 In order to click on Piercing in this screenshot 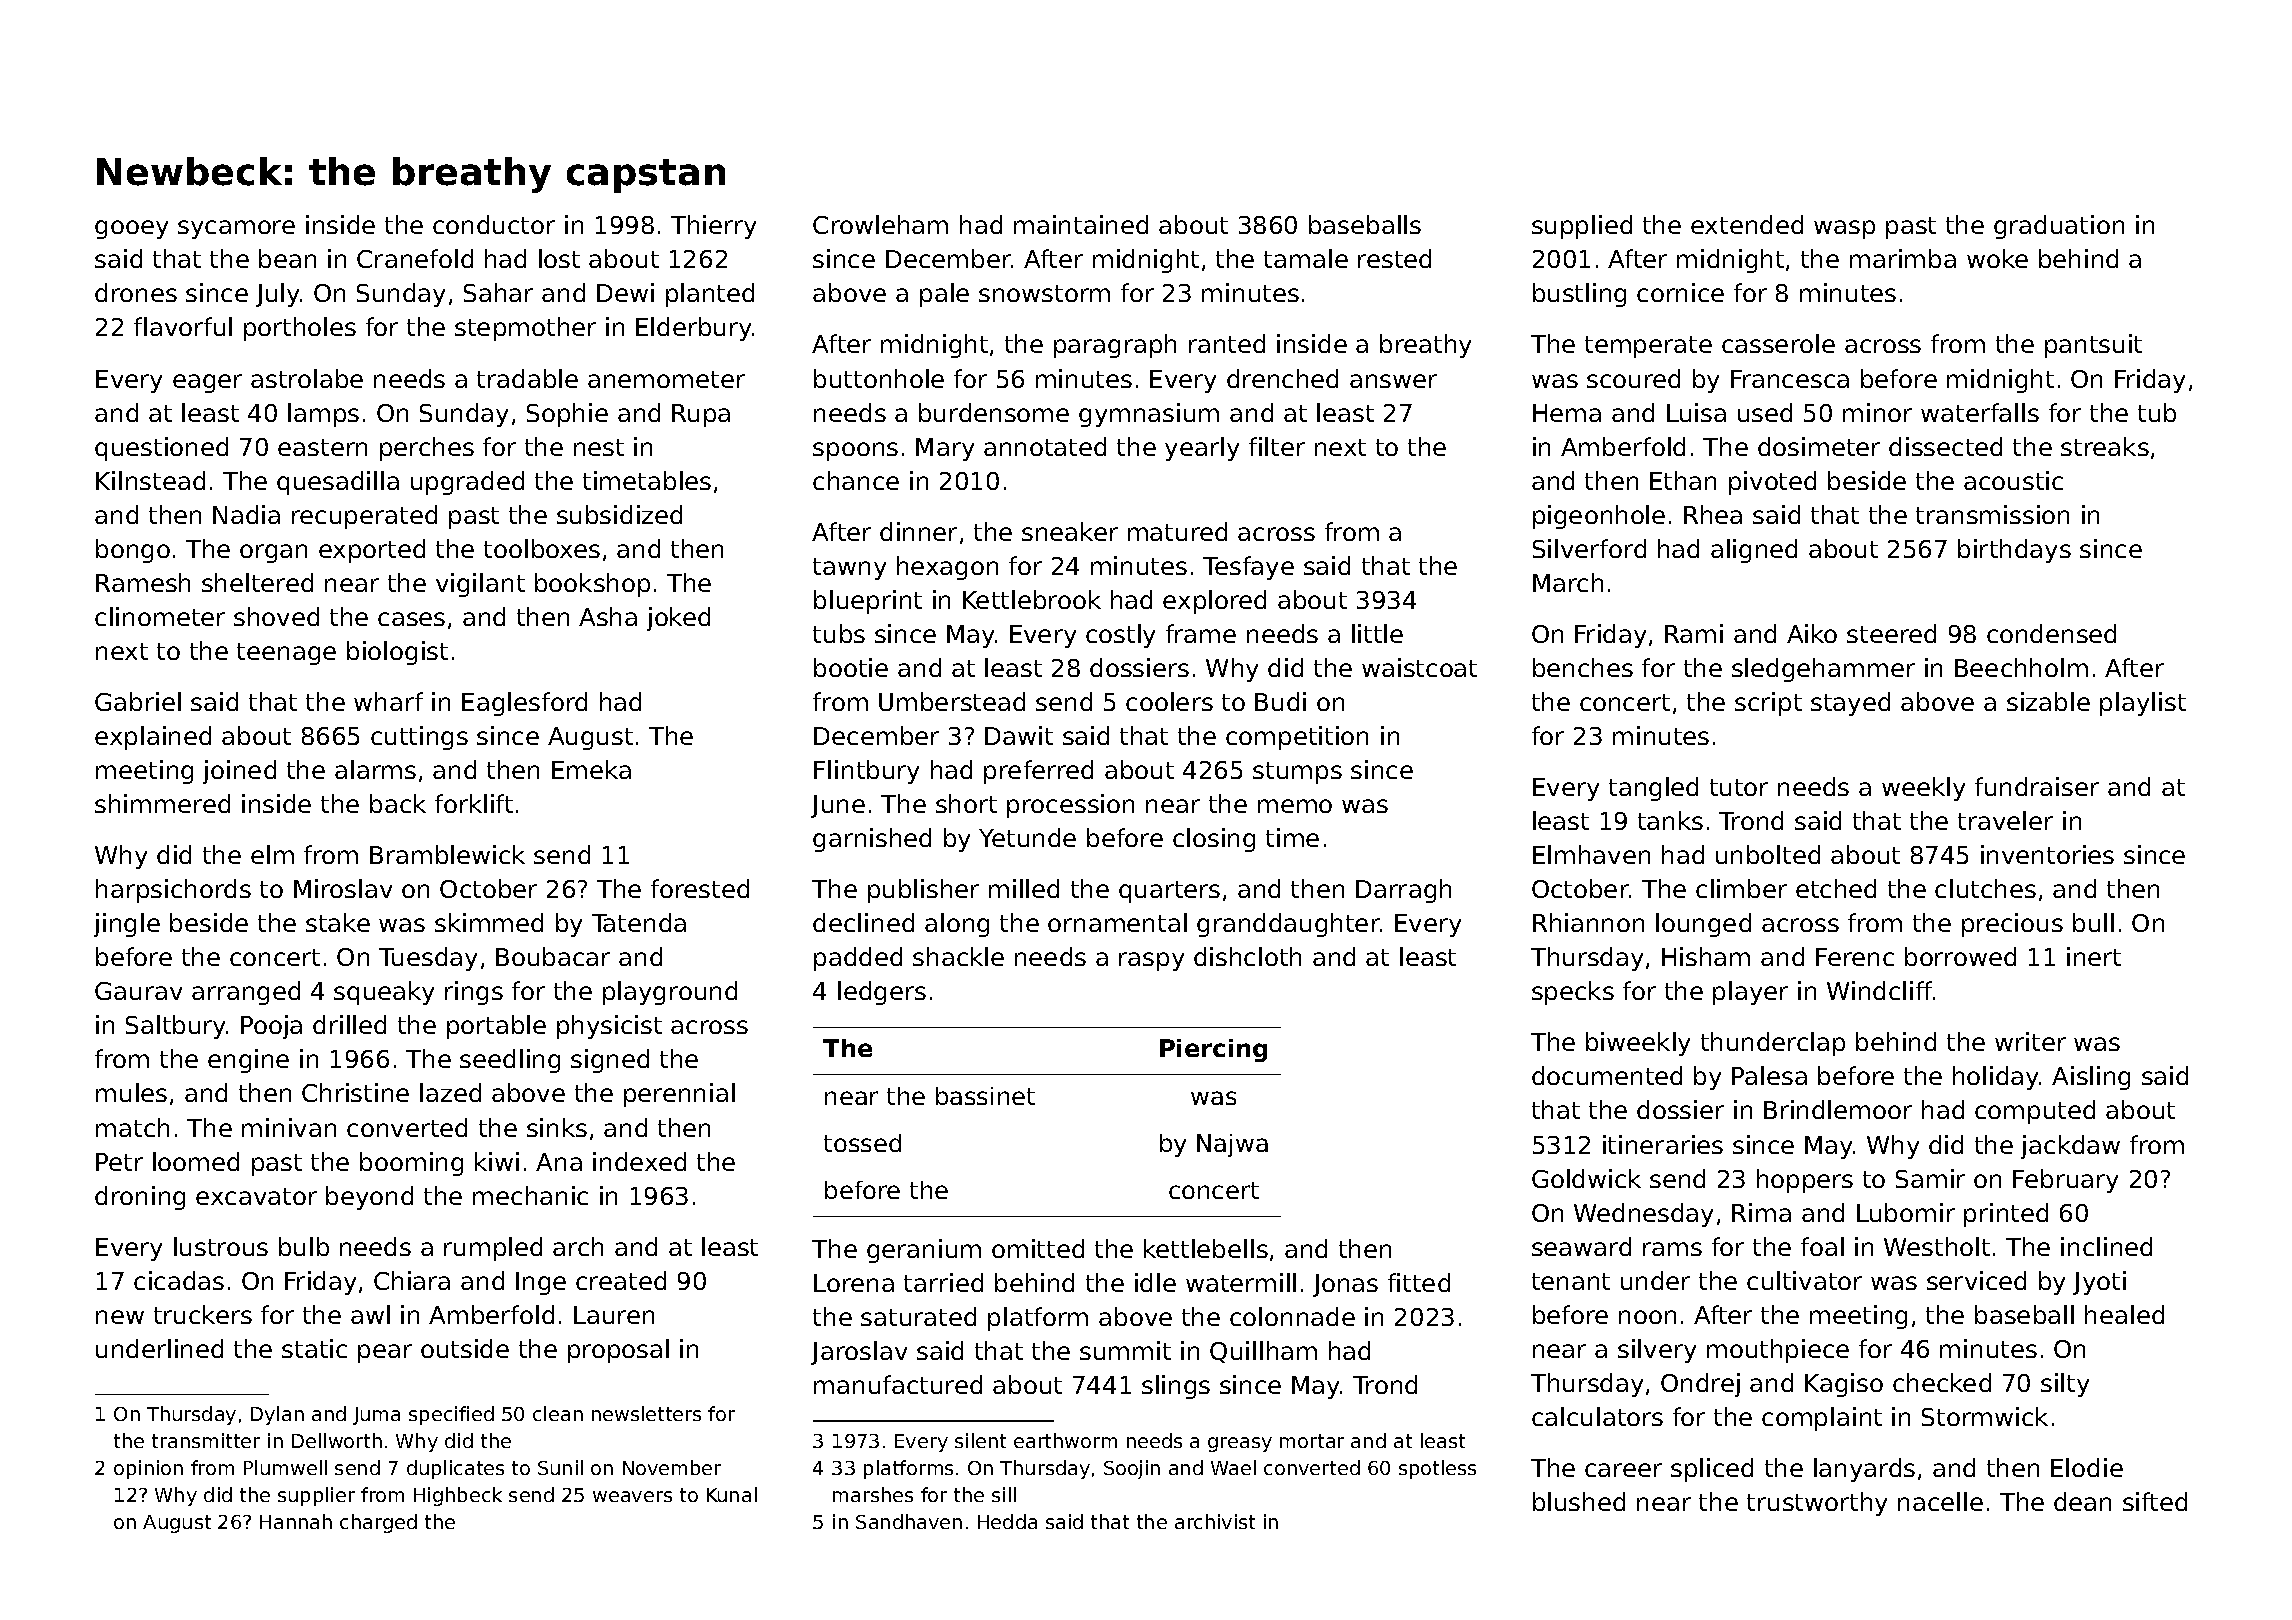, I will do `click(1213, 1050)`.
